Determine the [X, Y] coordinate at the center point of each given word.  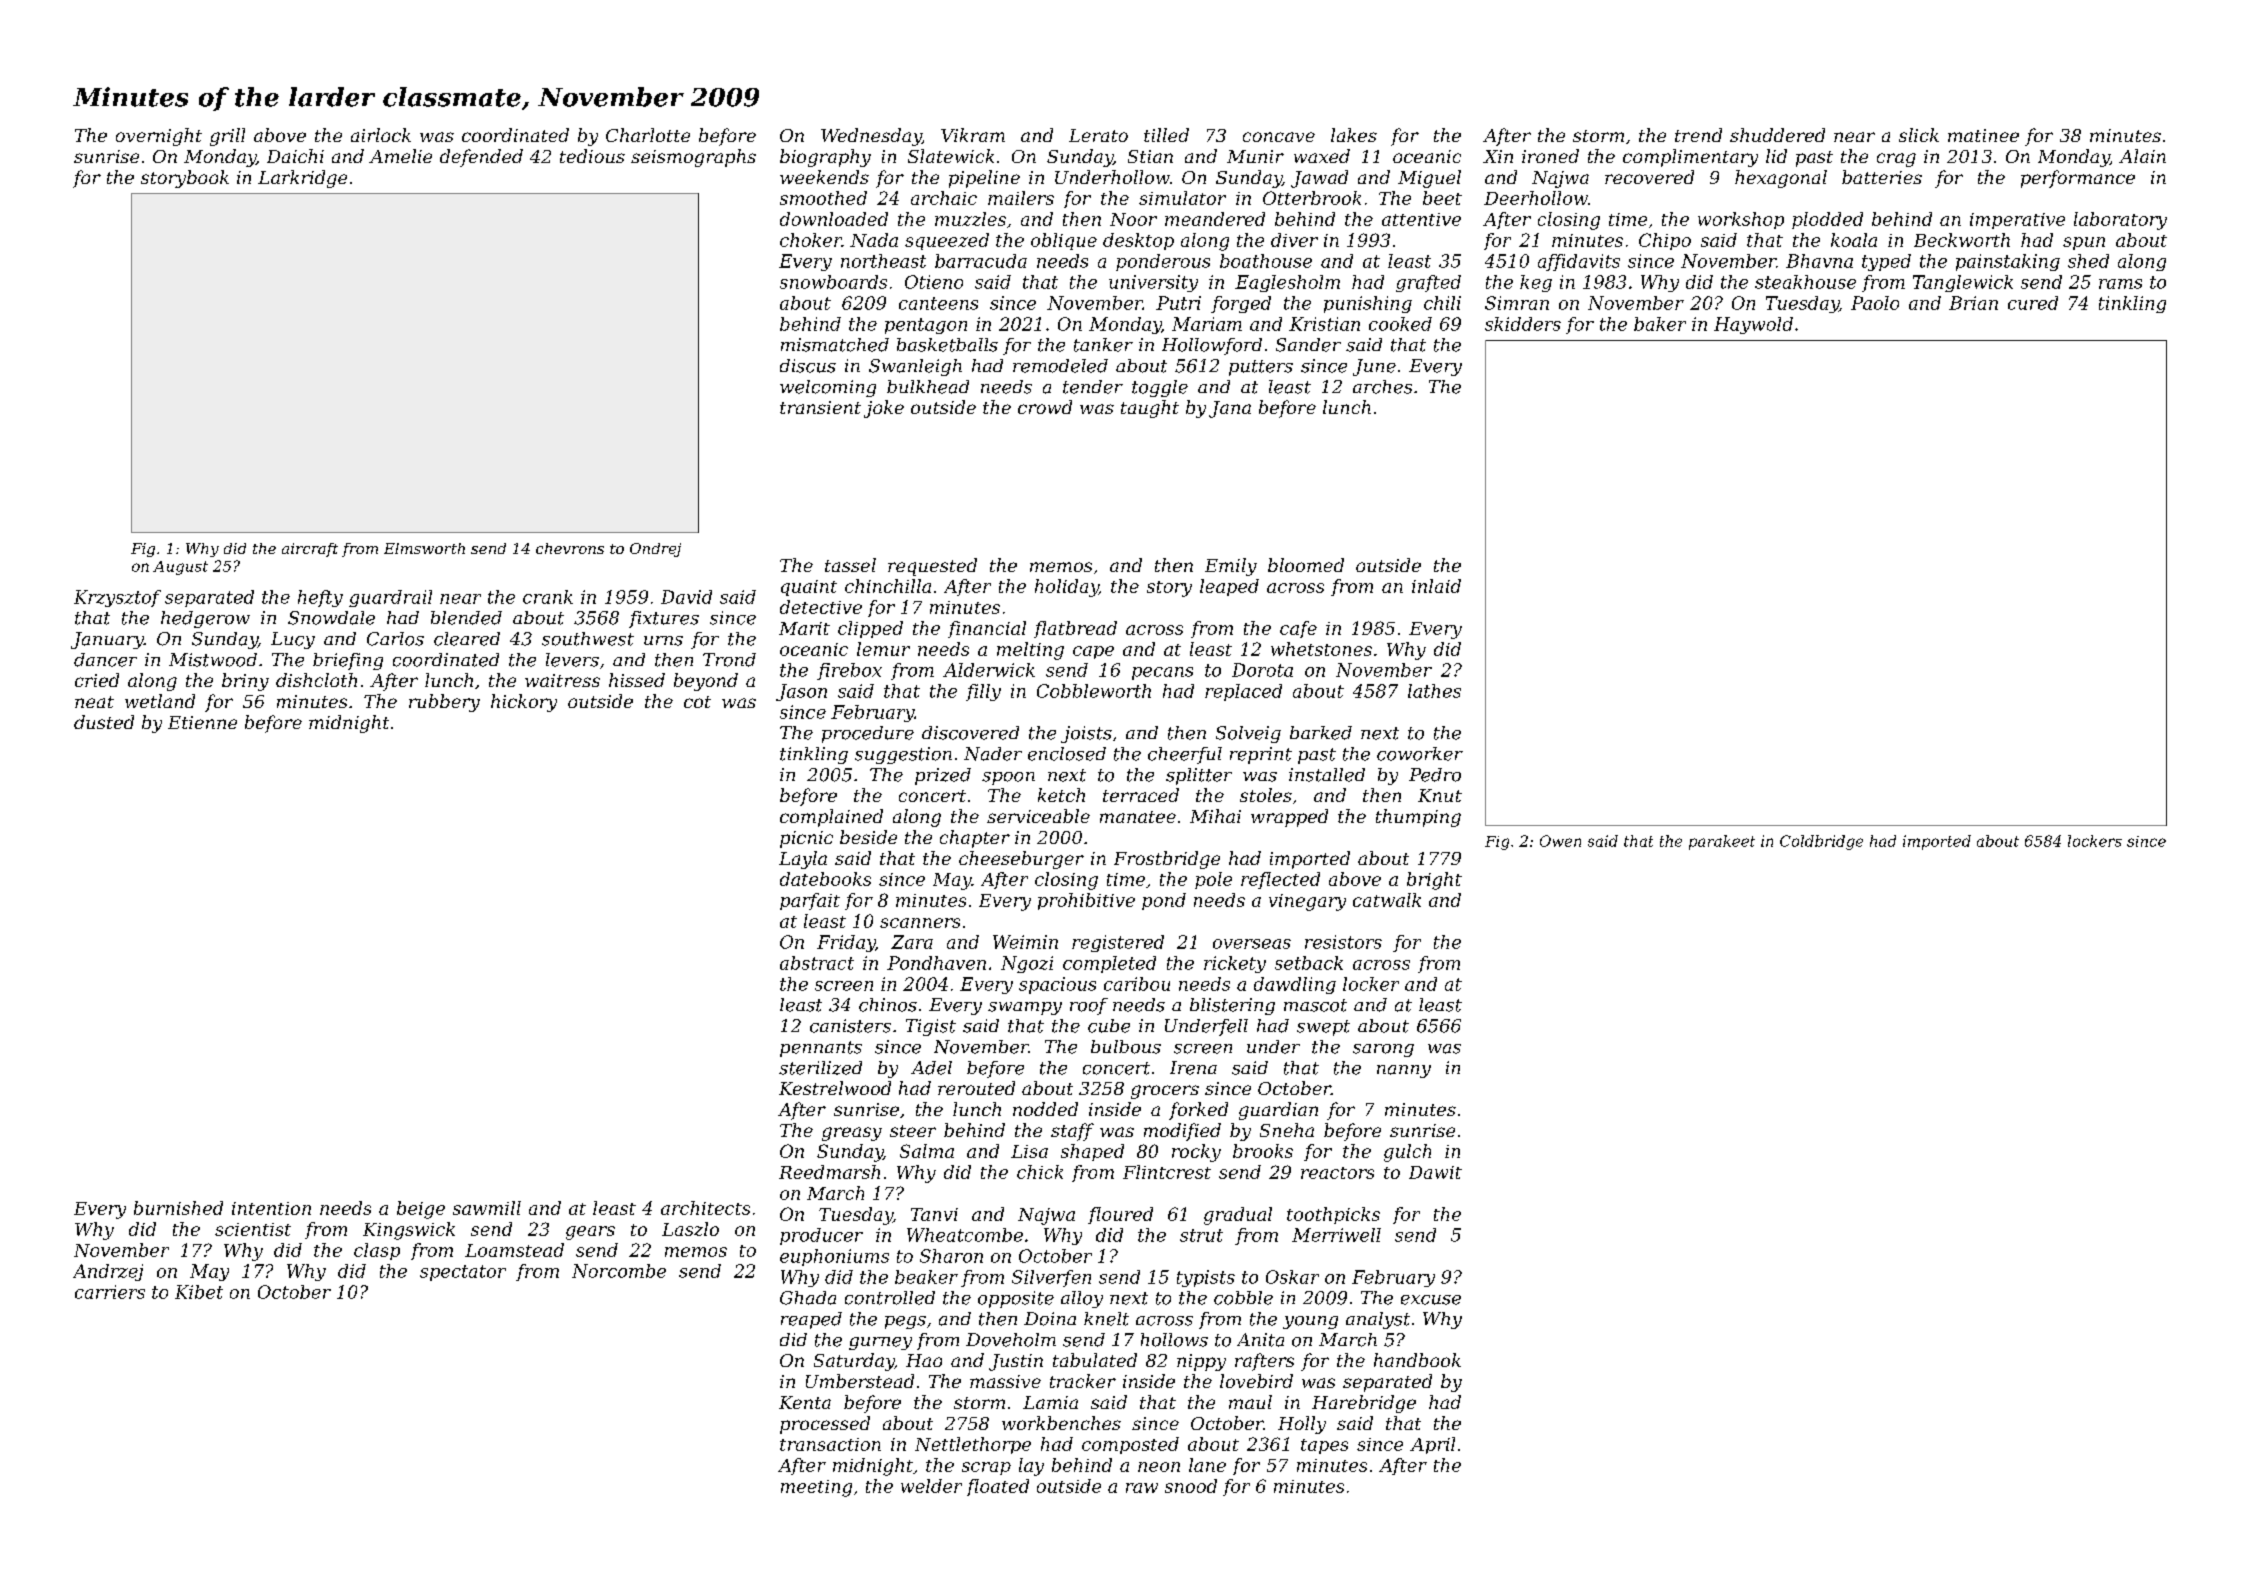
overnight [159, 137]
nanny [1404, 1071]
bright [1434, 881]
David [686, 597]
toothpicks [1333, 1215]
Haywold [1753, 325]
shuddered [1777, 135]
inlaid [1436, 586]
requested [932, 567]
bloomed [1306, 565]
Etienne [202, 722]
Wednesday [871, 137]
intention [271, 1208]
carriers [110, 1292]
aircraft [310, 550]
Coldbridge [1821, 842]
